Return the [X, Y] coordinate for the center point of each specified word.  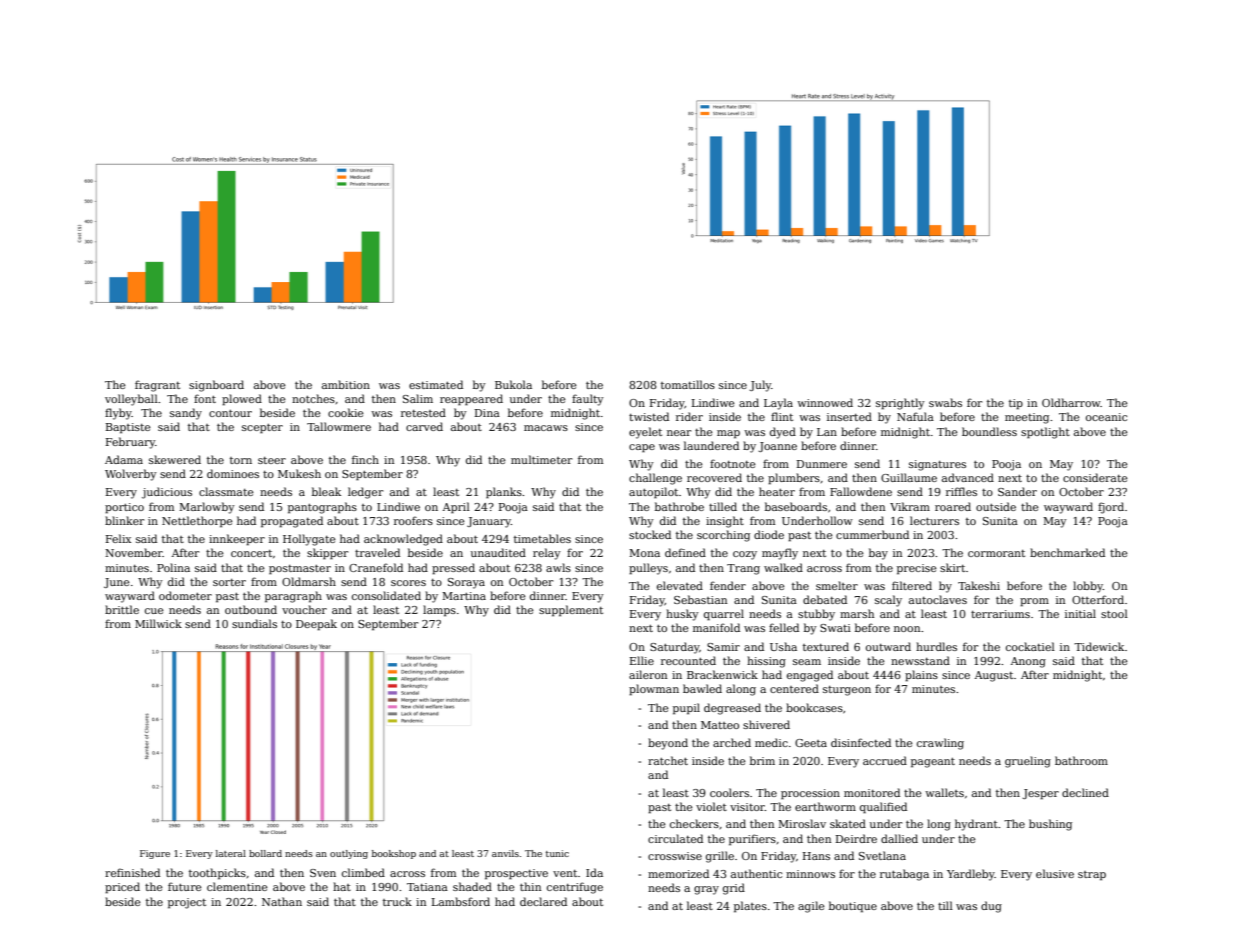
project [187, 903]
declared [543, 901]
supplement [571, 610]
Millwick [158, 623]
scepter [262, 429]
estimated [436, 384]
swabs [945, 402]
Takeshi [979, 585]
